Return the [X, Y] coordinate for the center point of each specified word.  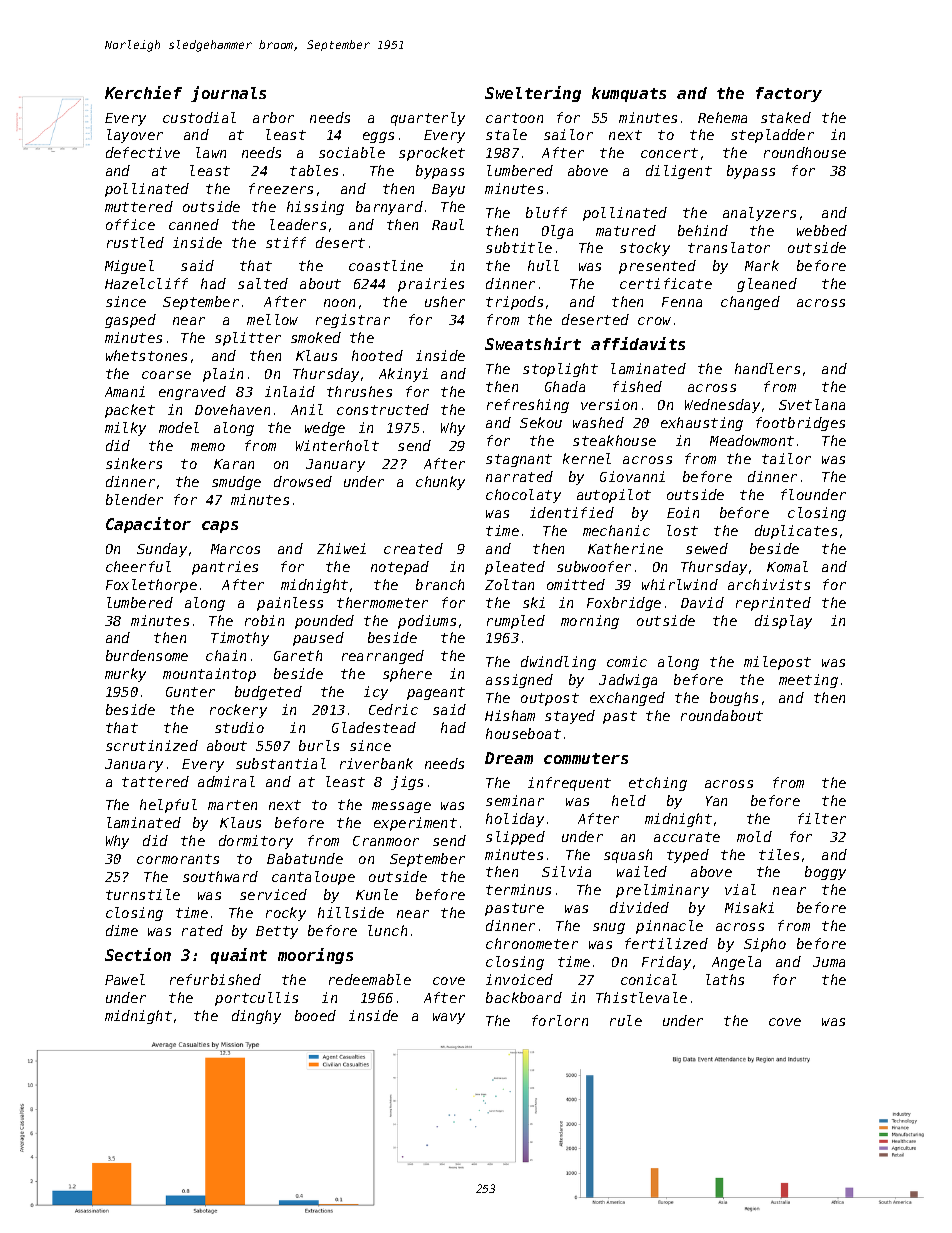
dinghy [256, 1017]
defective [143, 152]
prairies [431, 285]
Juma [829, 962]
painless [290, 604]
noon [339, 303]
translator [729, 247]
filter [822, 818]
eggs [378, 137]
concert [669, 153]
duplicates [796, 532]
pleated [515, 568]
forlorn [560, 1020]
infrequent [569, 784]
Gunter [190, 692]
